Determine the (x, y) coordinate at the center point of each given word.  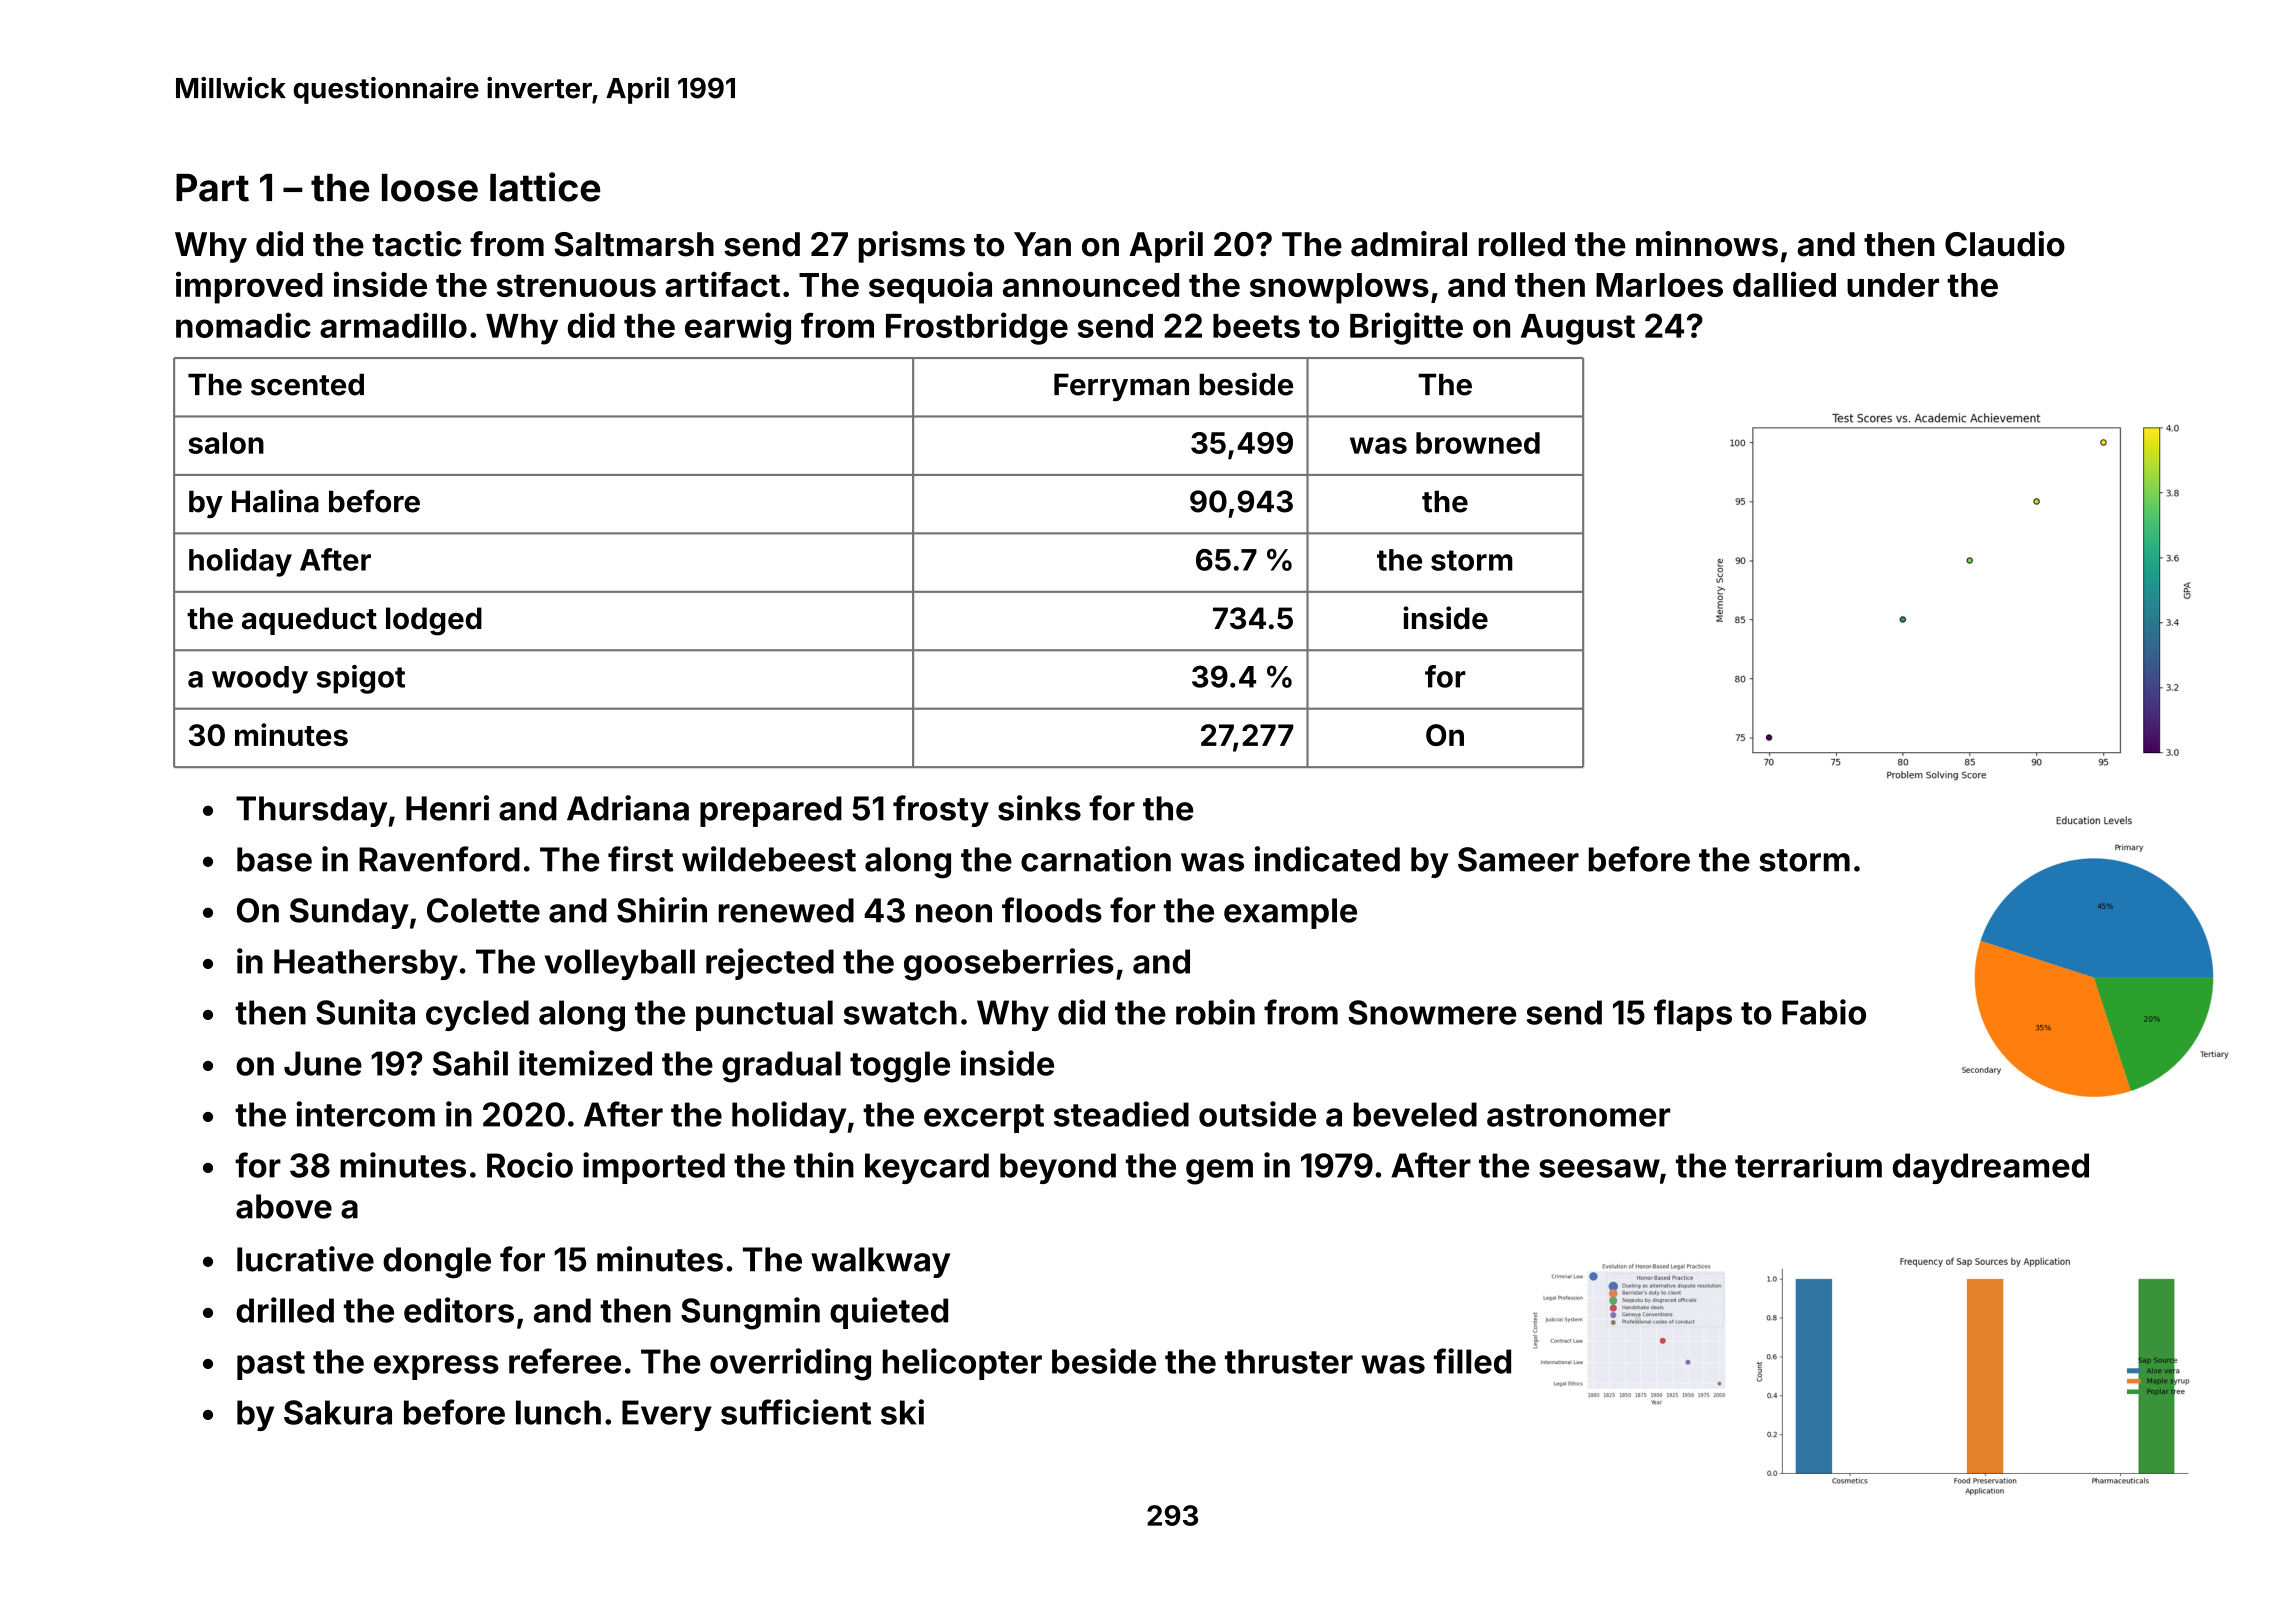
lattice (545, 187)
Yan (1042, 244)
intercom (365, 1114)
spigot (360, 679)
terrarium (1808, 1165)
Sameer (1518, 859)
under (1893, 285)
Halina (275, 501)
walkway (880, 1262)
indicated (1327, 859)
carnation (1096, 859)
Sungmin (750, 1313)
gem (1219, 1172)
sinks (1039, 808)
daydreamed (1991, 1168)
